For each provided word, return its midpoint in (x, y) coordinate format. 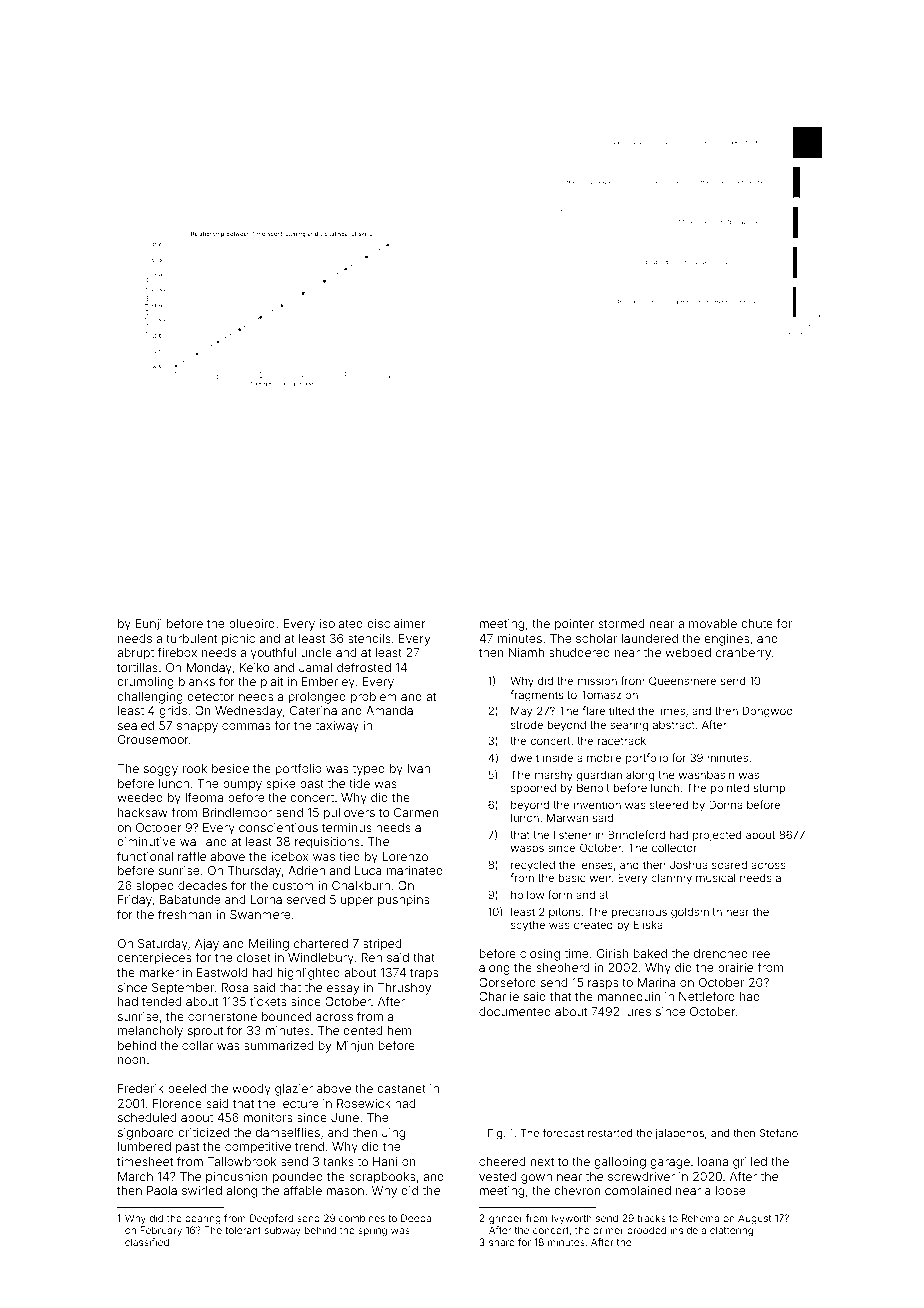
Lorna (266, 899)
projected (717, 836)
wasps (527, 849)
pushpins (403, 901)
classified (147, 1242)
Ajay (207, 945)
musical (715, 877)
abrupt (135, 654)
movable (713, 623)
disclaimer (396, 623)
